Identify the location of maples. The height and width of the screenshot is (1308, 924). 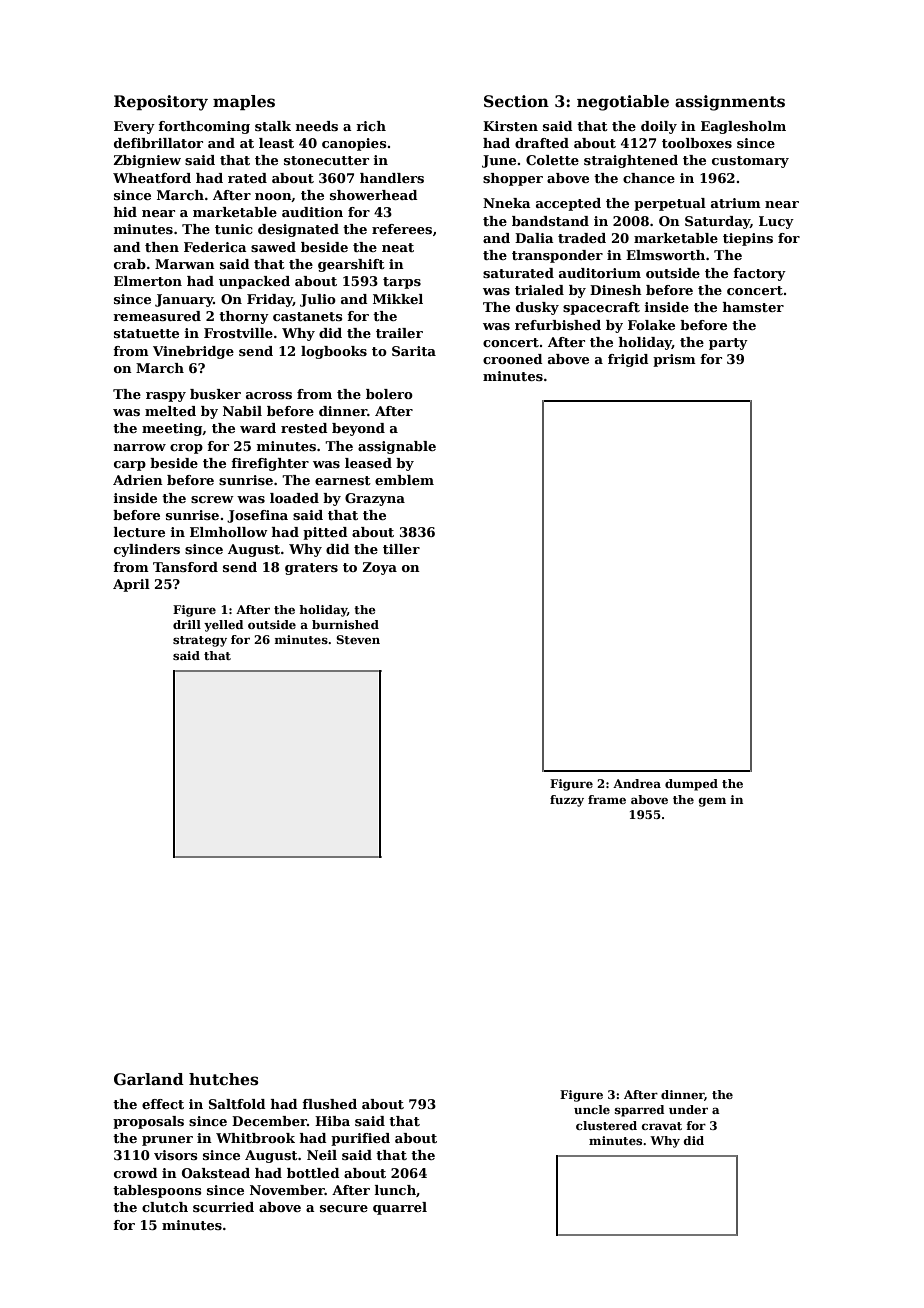
(244, 102).
